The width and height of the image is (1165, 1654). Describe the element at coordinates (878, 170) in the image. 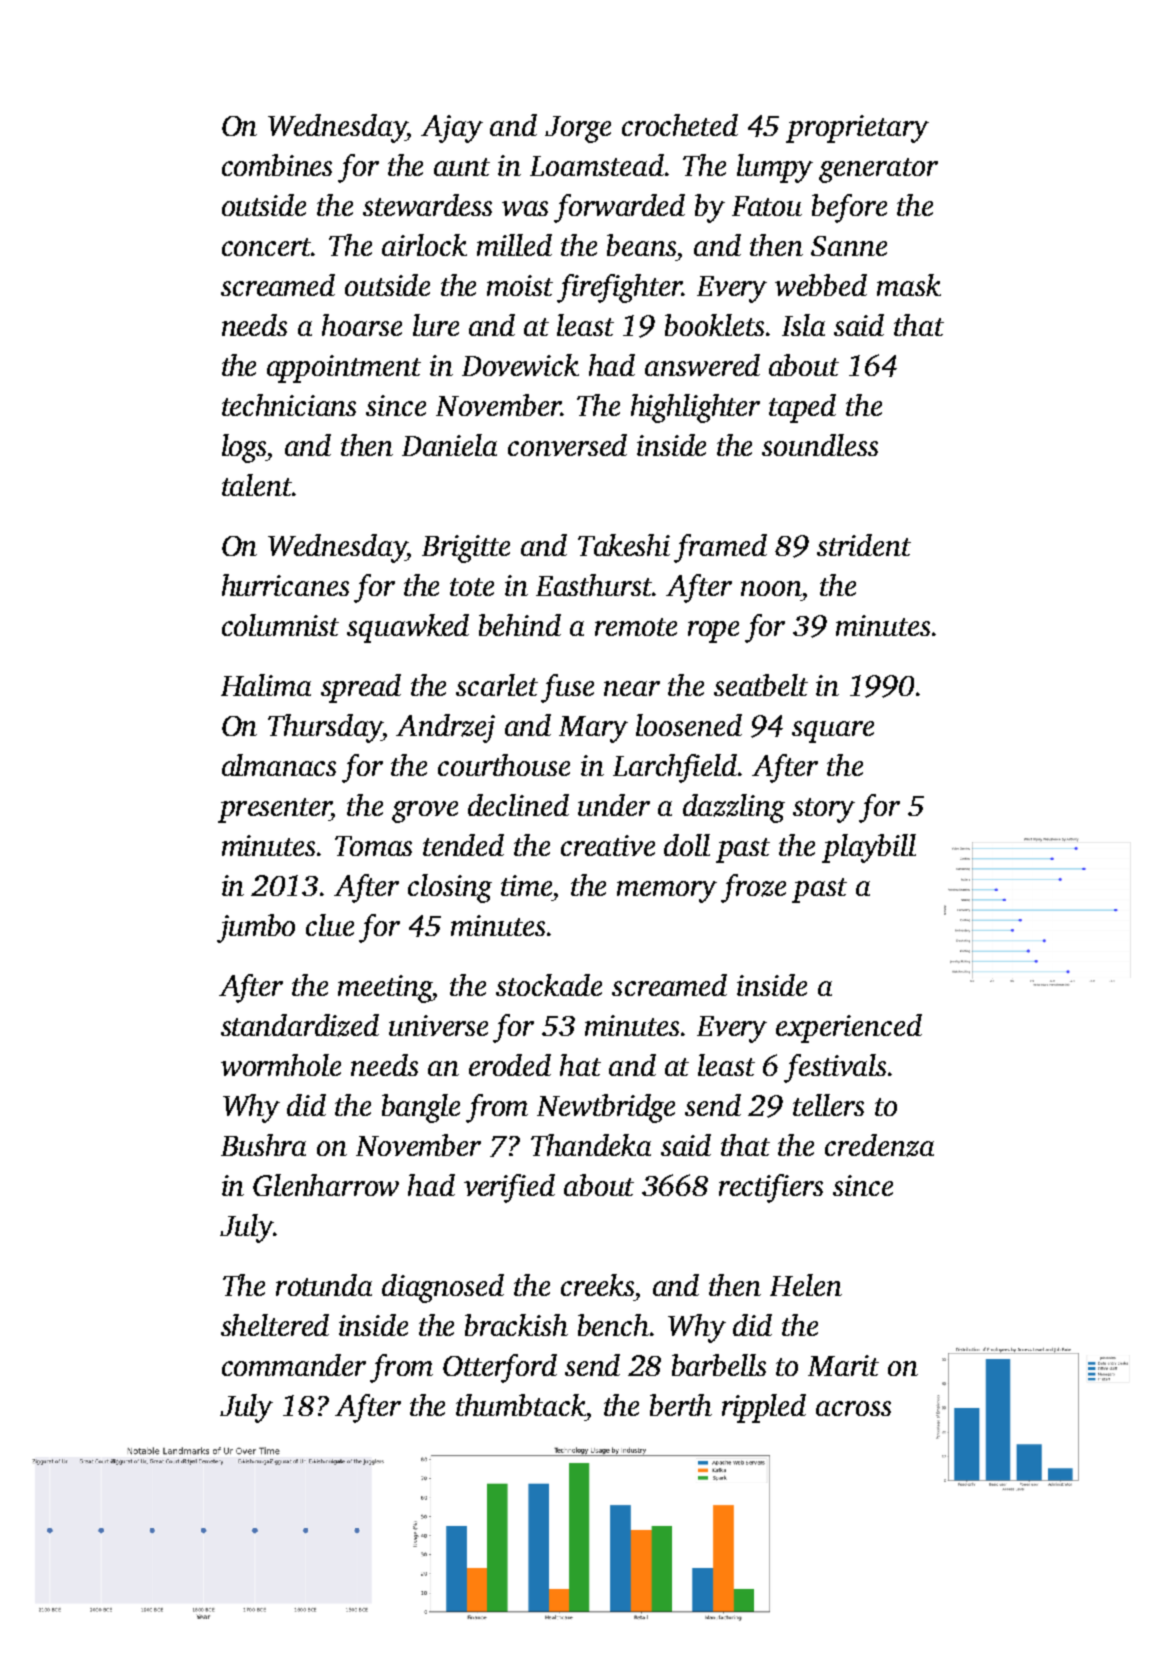

I see `generator` at that location.
